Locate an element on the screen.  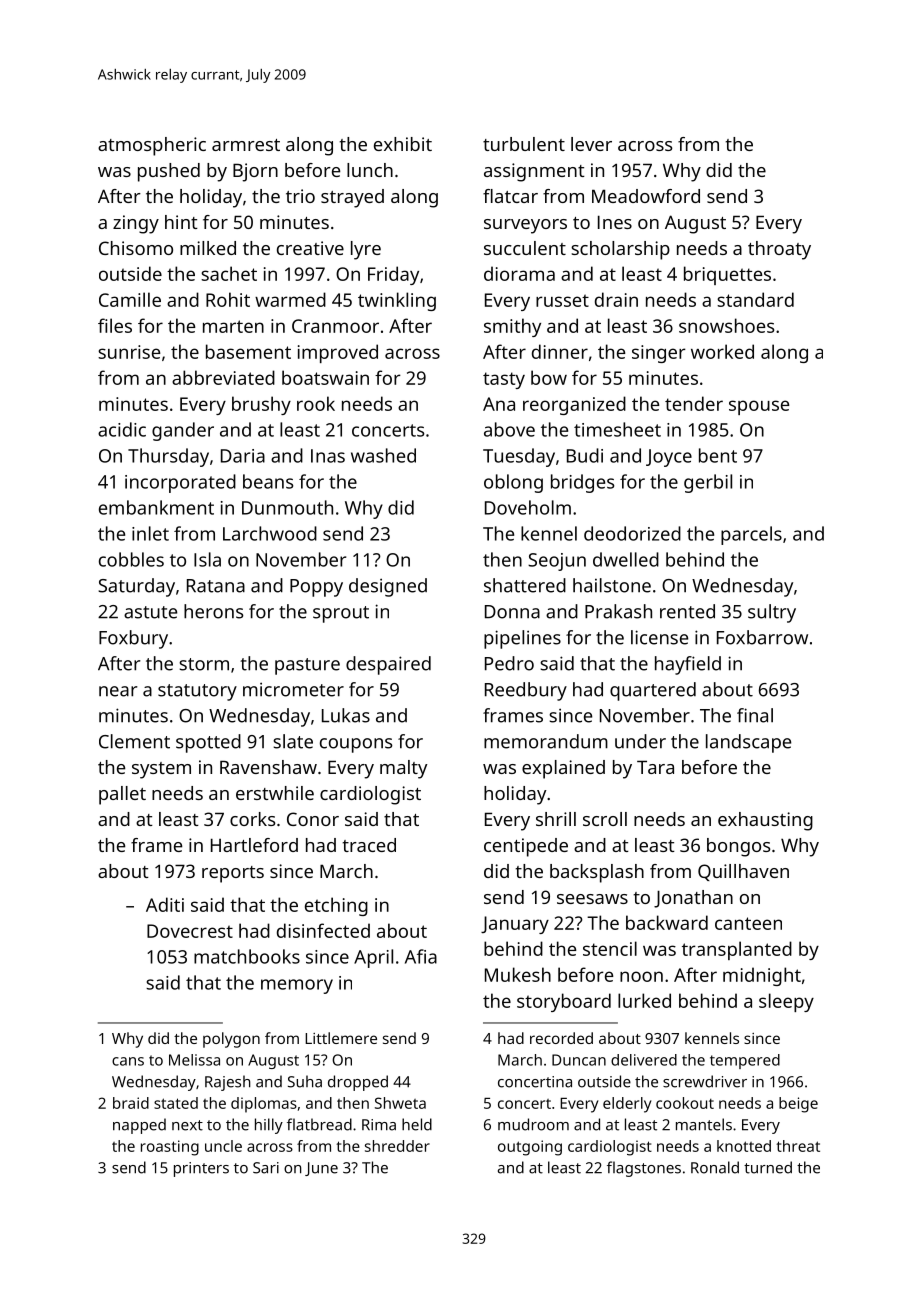
outgoing is located at coordinates (530, 1148).
